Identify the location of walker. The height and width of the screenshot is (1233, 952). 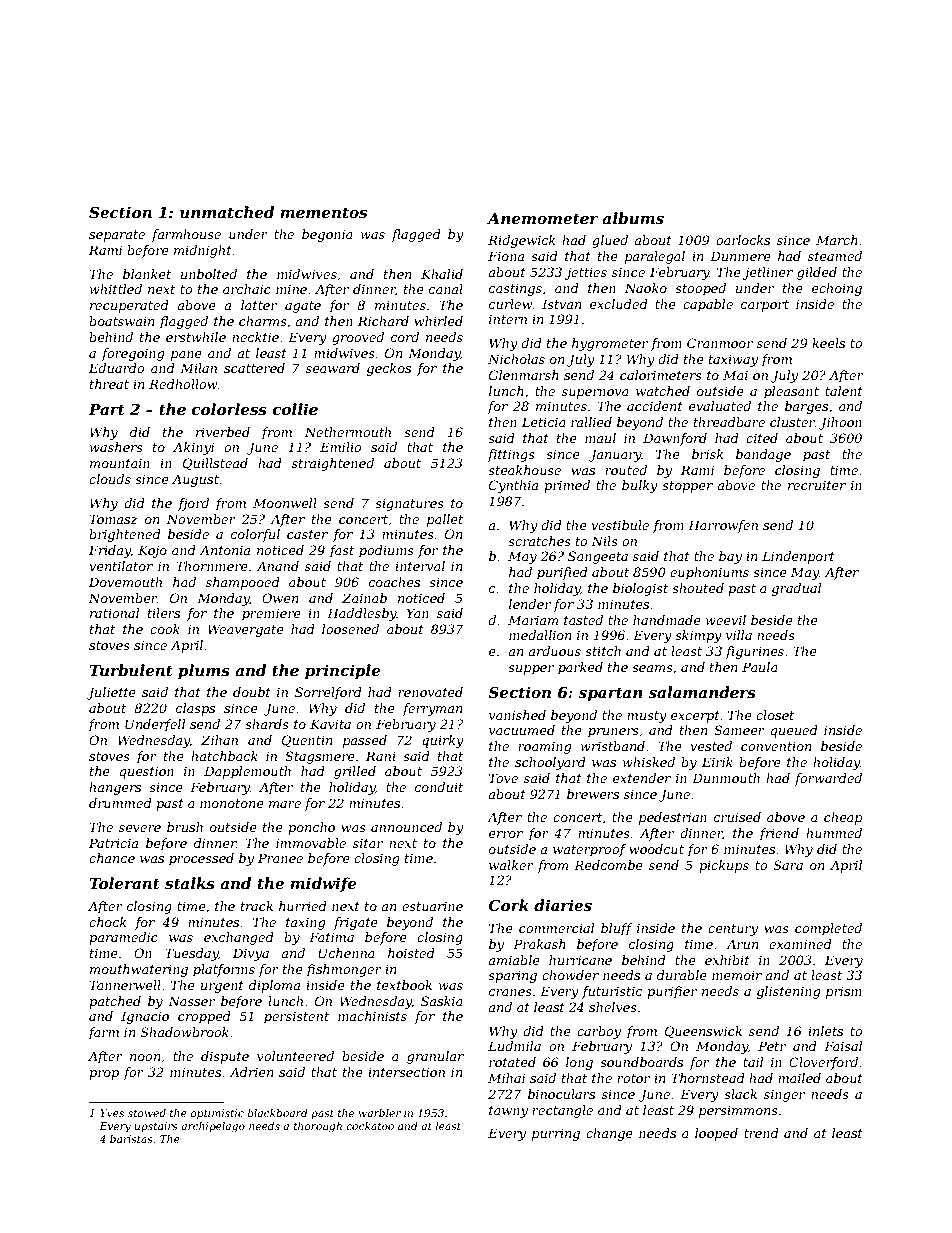
(511, 865).
